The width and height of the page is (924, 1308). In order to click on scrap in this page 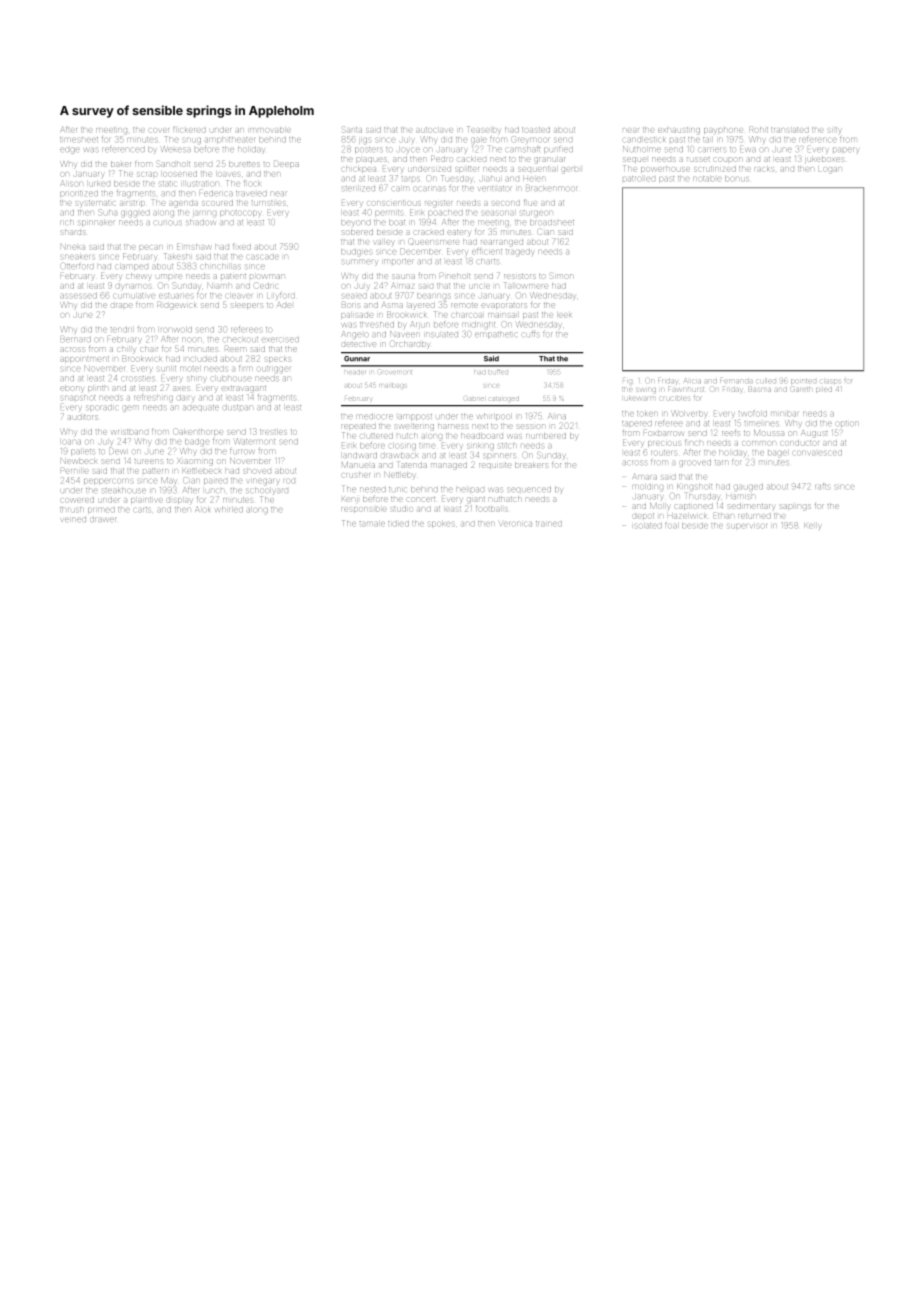, I will do `click(147, 174)`.
